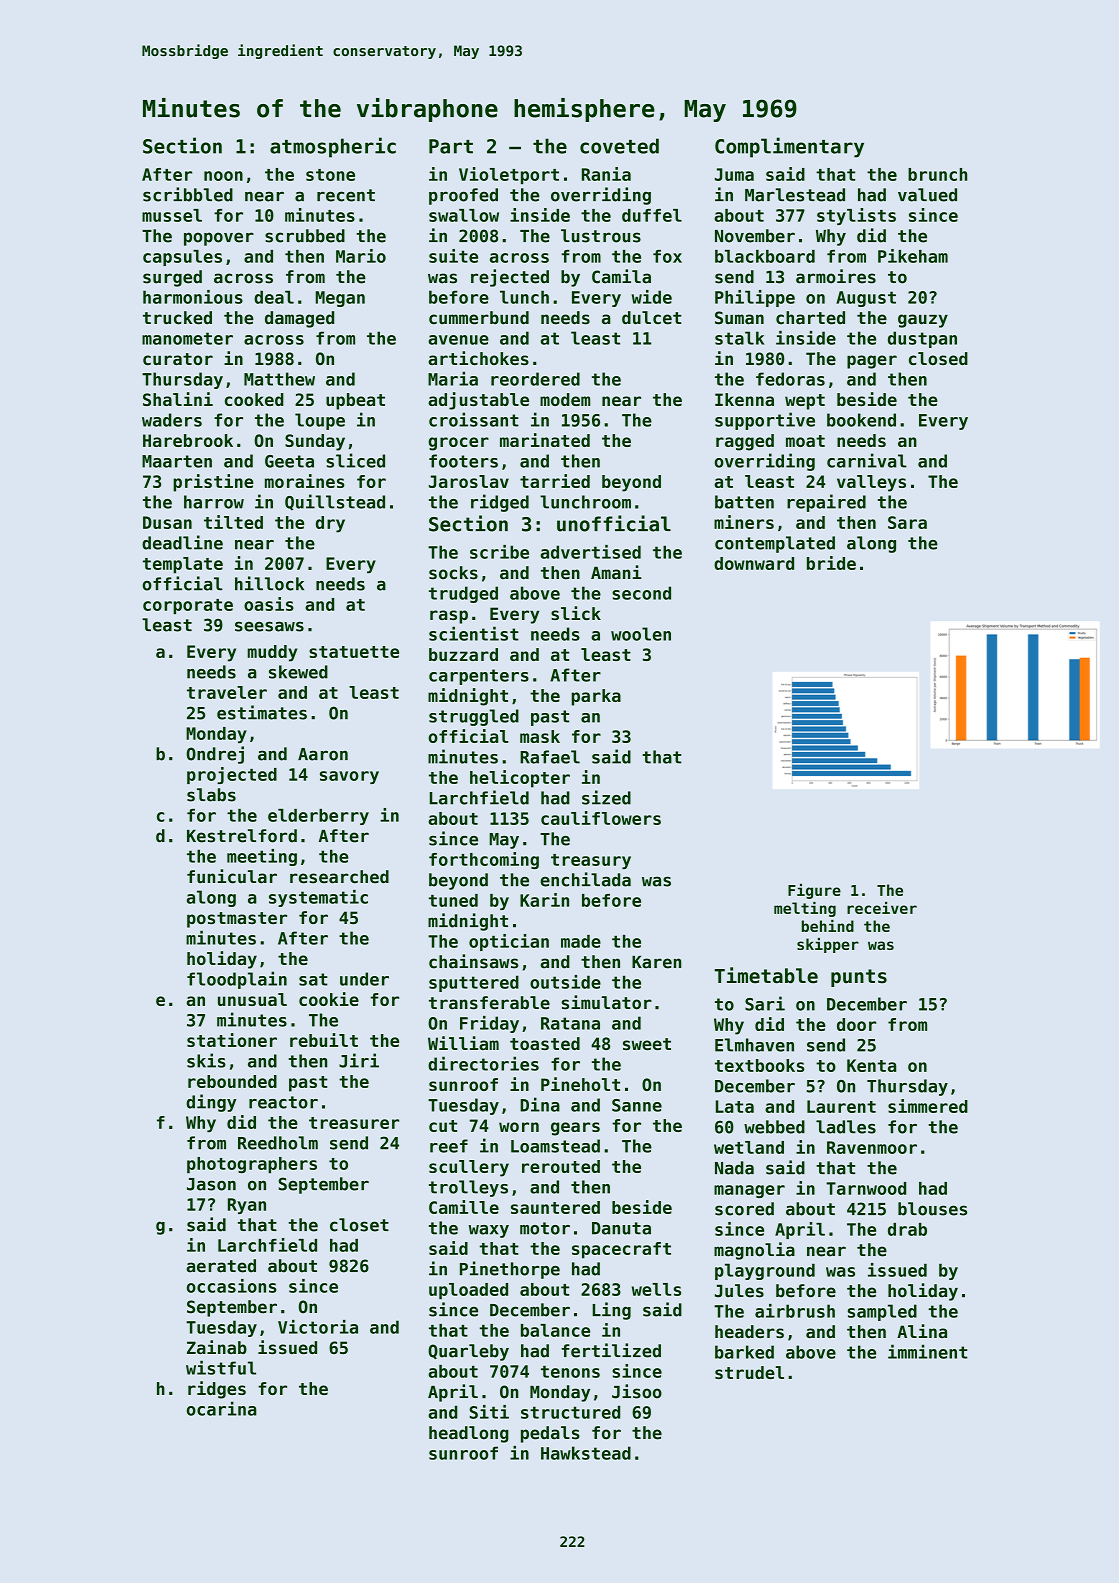 The image size is (1119, 1583). Describe the element at coordinates (167, 522) in the page. I see `Dusan` at that location.
